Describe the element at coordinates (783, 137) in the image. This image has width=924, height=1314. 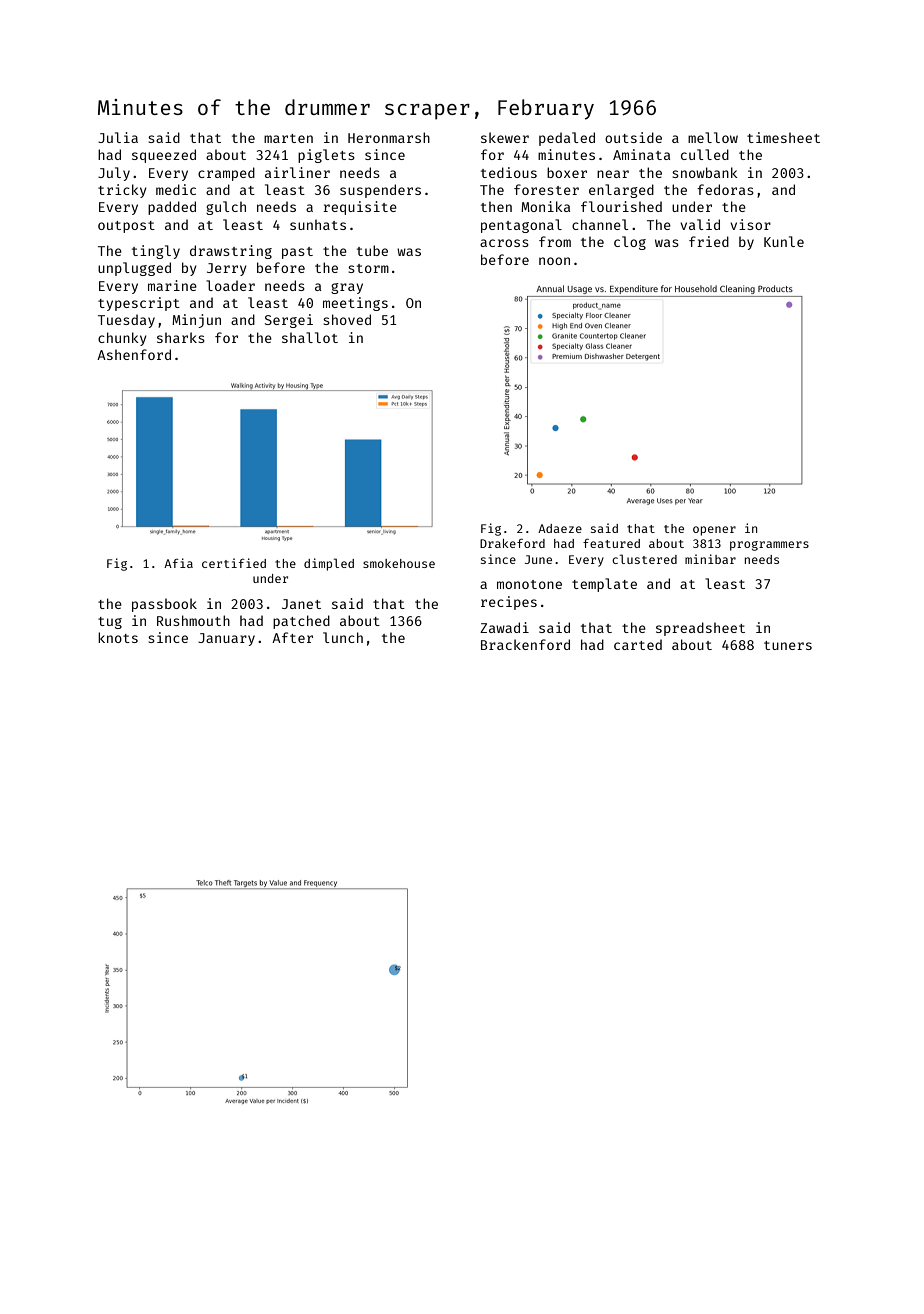
I see `timesheet` at that location.
